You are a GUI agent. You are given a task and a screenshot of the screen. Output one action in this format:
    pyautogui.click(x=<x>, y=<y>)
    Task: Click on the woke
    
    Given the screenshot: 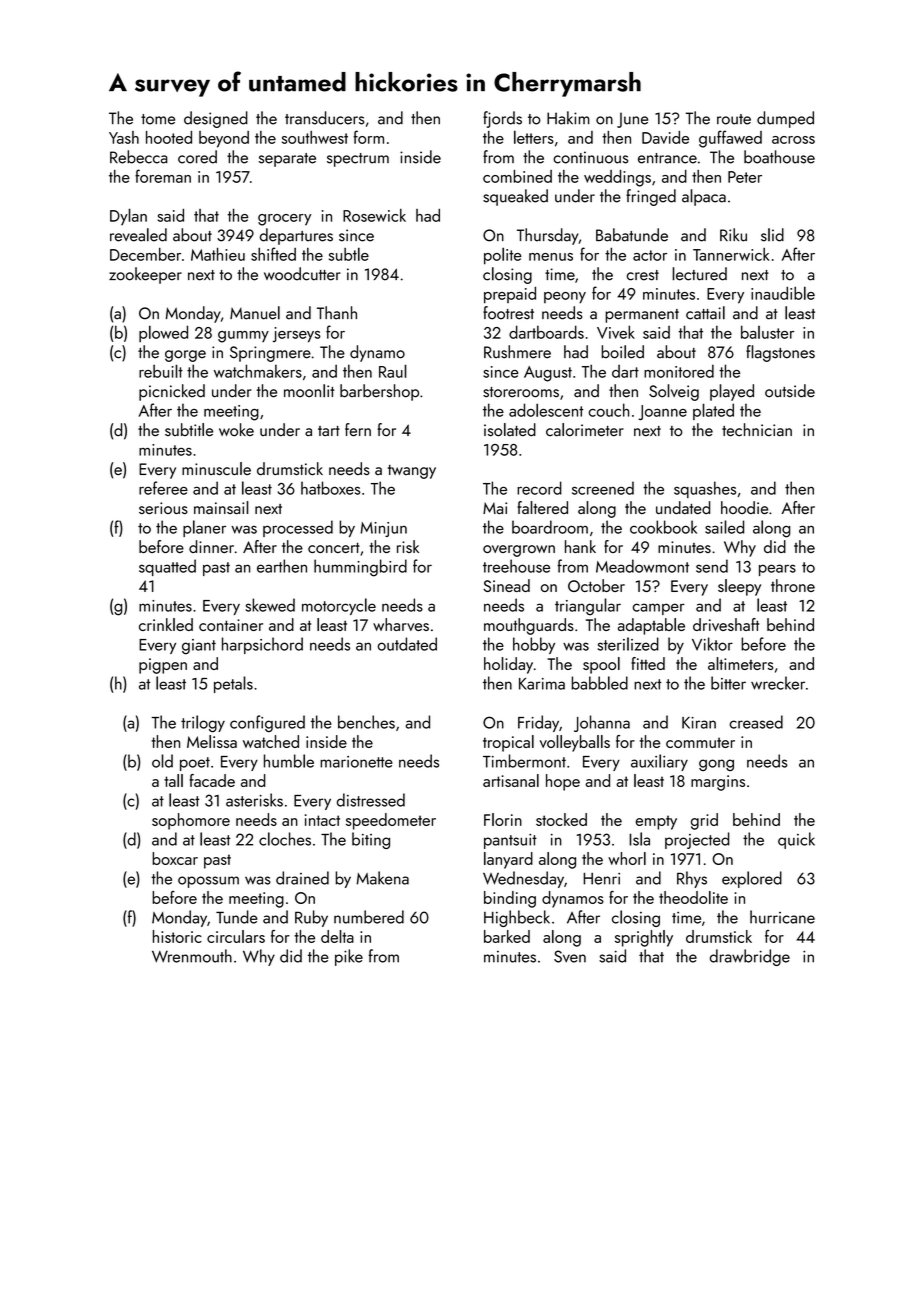 What is the action you would take?
    pyautogui.click(x=236, y=429)
